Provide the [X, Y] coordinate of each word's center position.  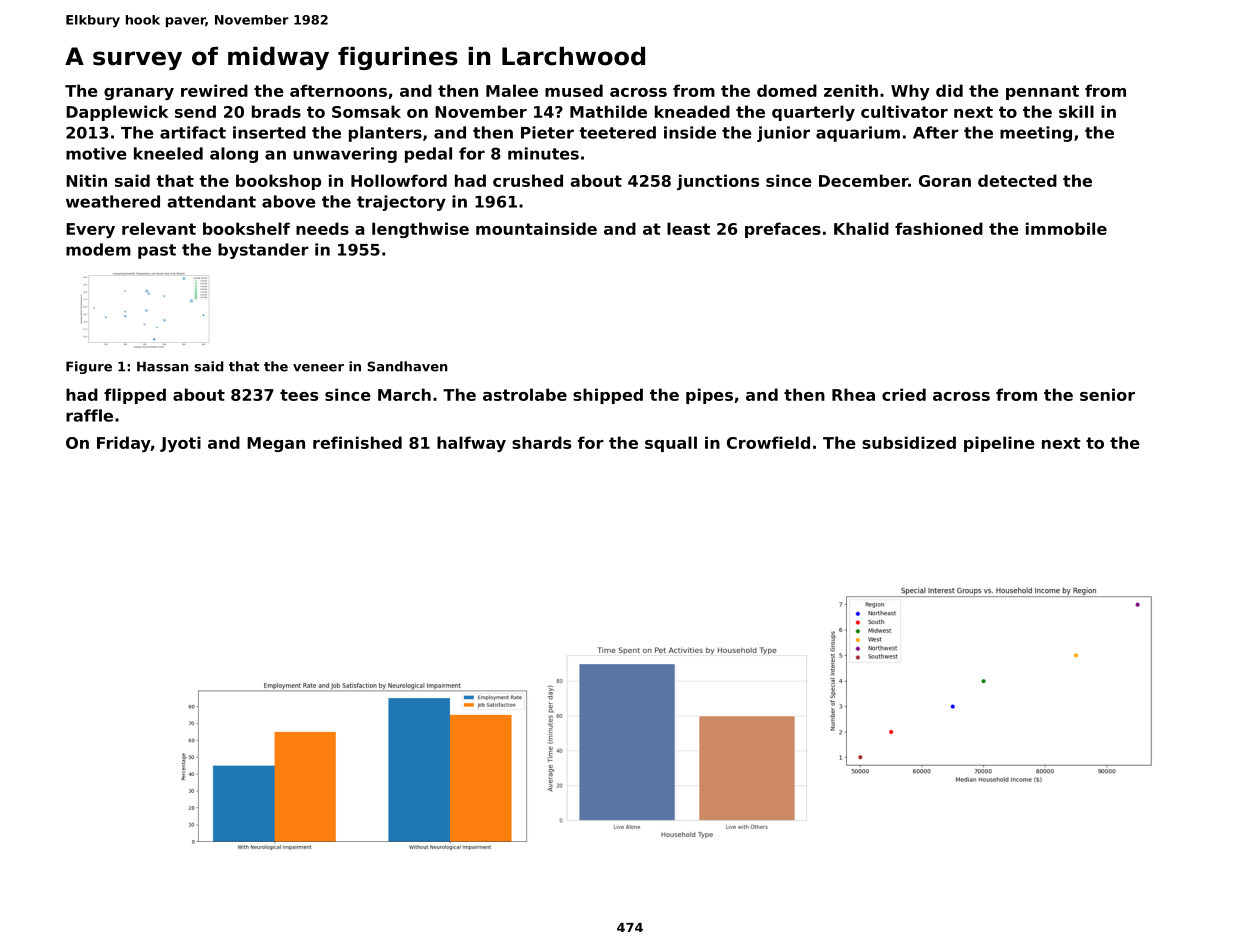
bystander [263, 251]
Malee [512, 90]
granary [139, 94]
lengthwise [420, 230]
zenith [851, 90]
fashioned [939, 228]
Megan [276, 444]
